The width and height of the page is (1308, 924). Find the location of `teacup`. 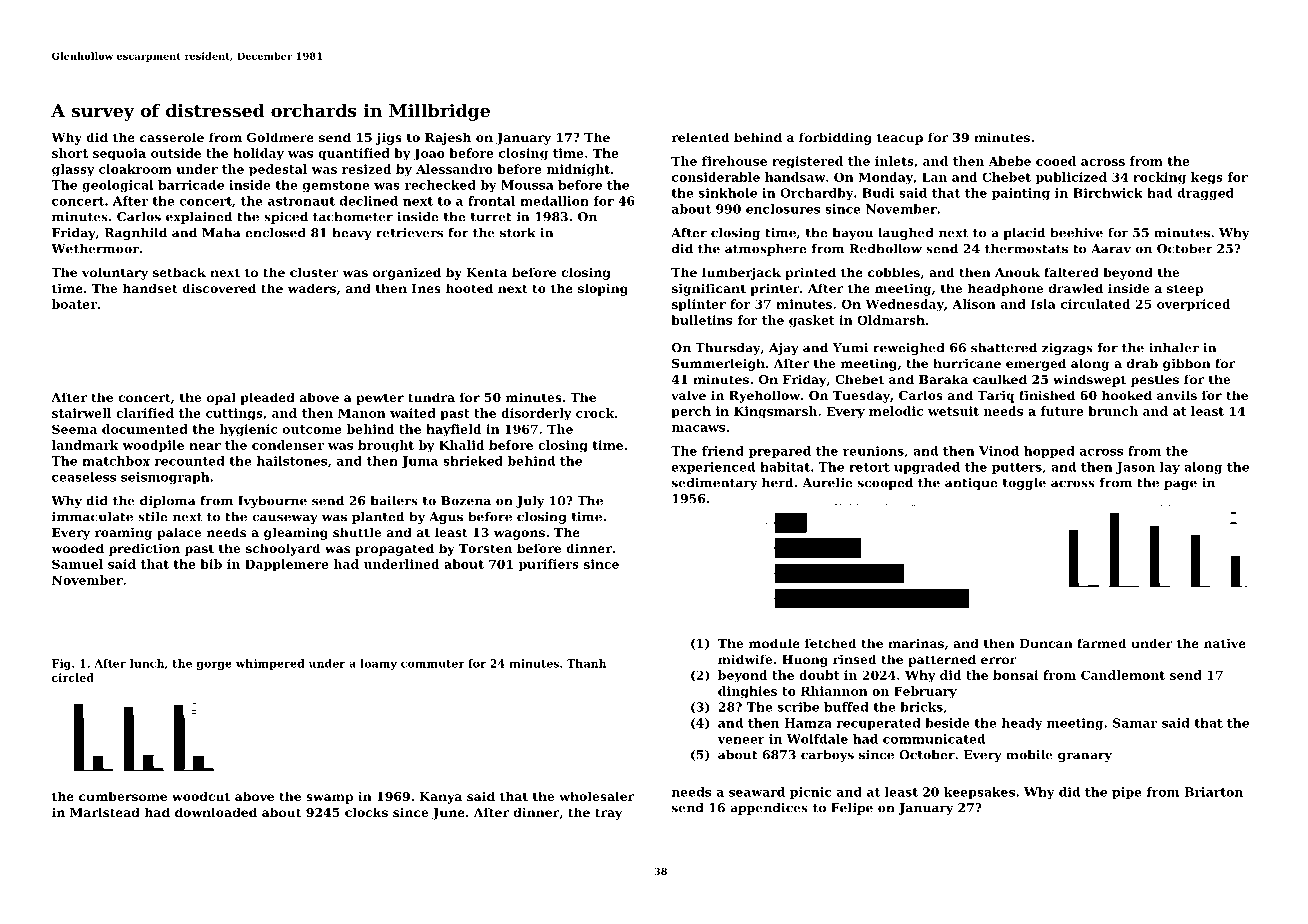

teacup is located at coordinates (900, 139).
